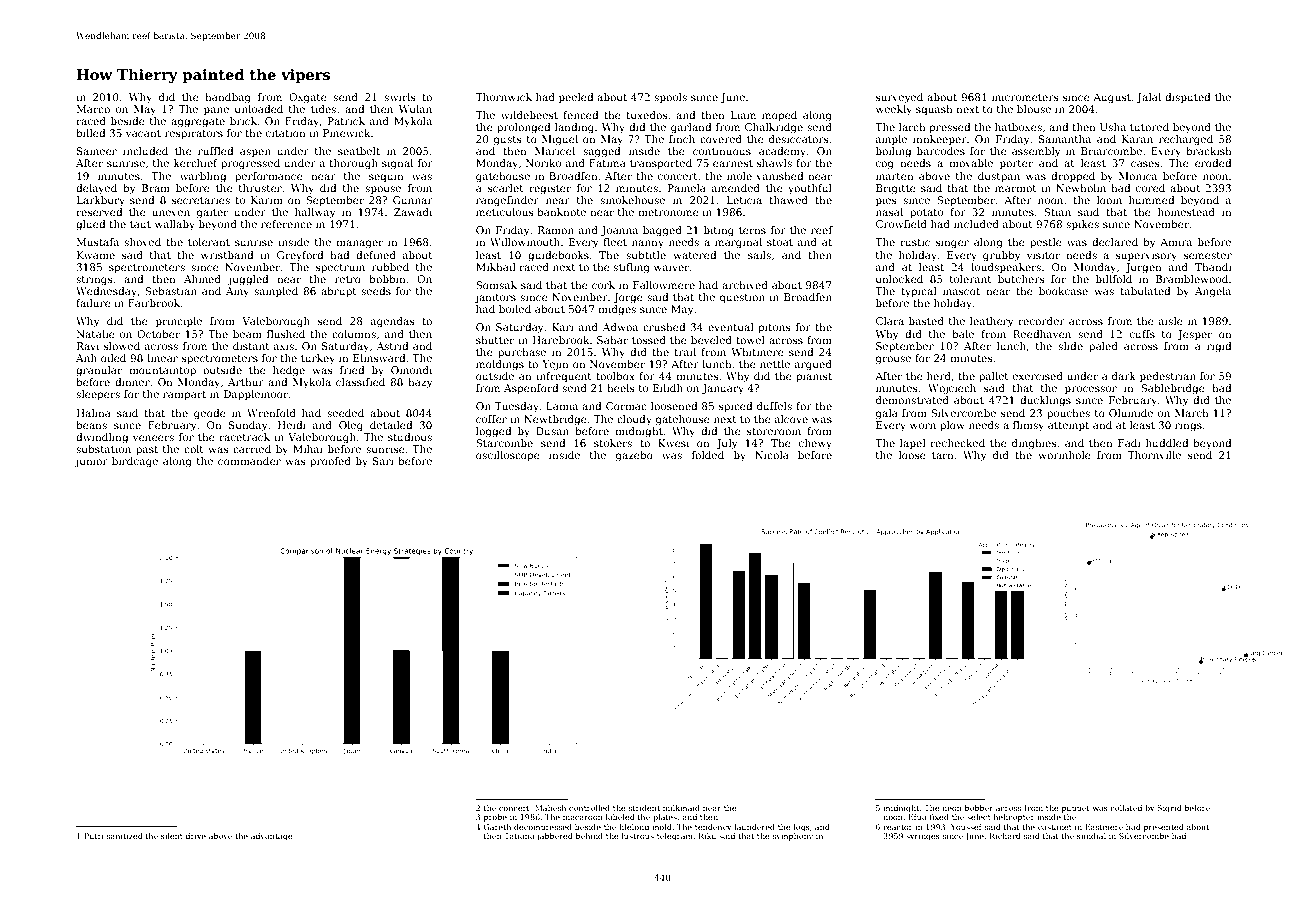  What do you see at coordinates (125, 836) in the screenshot?
I see `sanitized` at bounding box center [125, 836].
